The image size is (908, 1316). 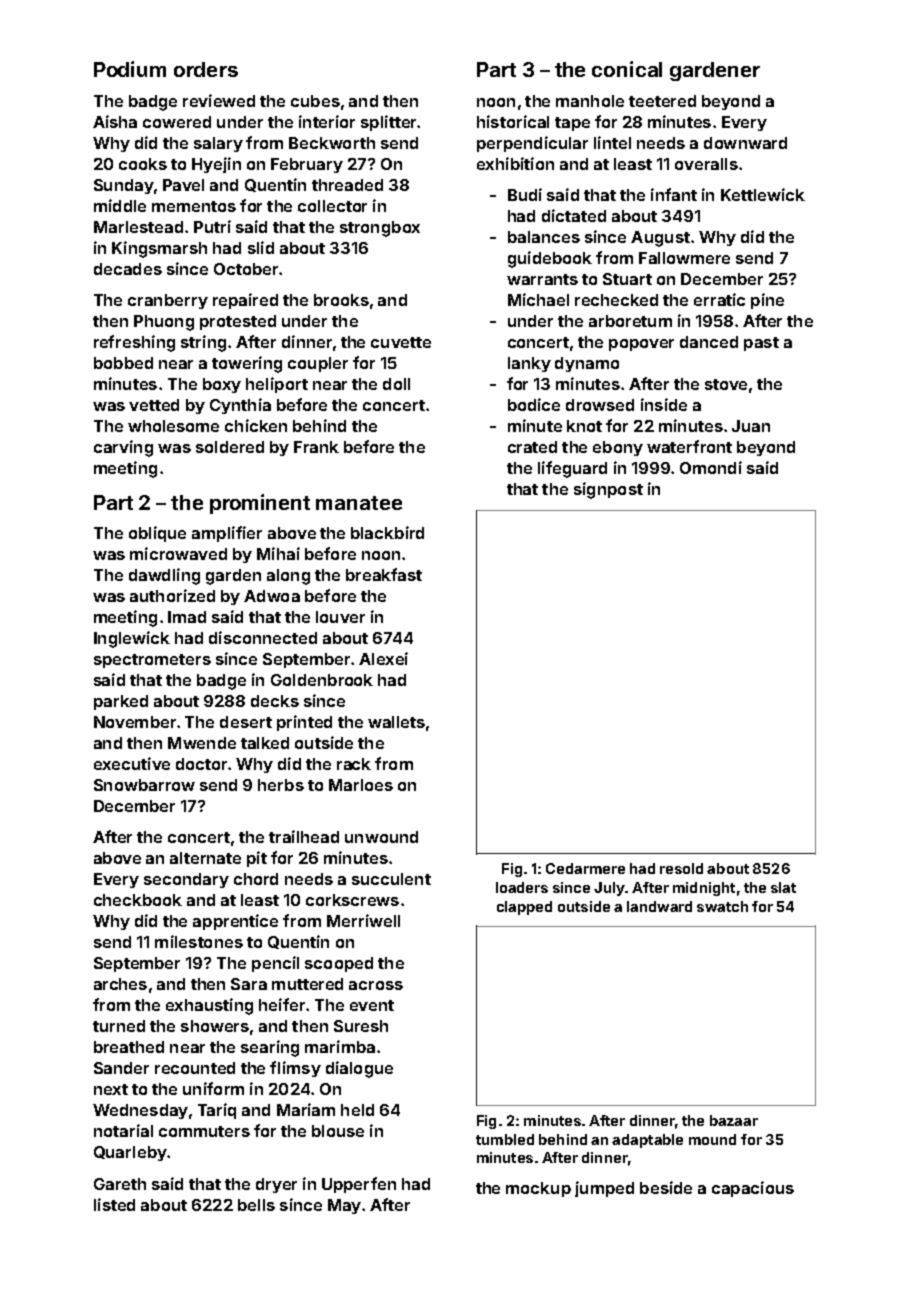 I want to click on pine, so click(x=767, y=301).
